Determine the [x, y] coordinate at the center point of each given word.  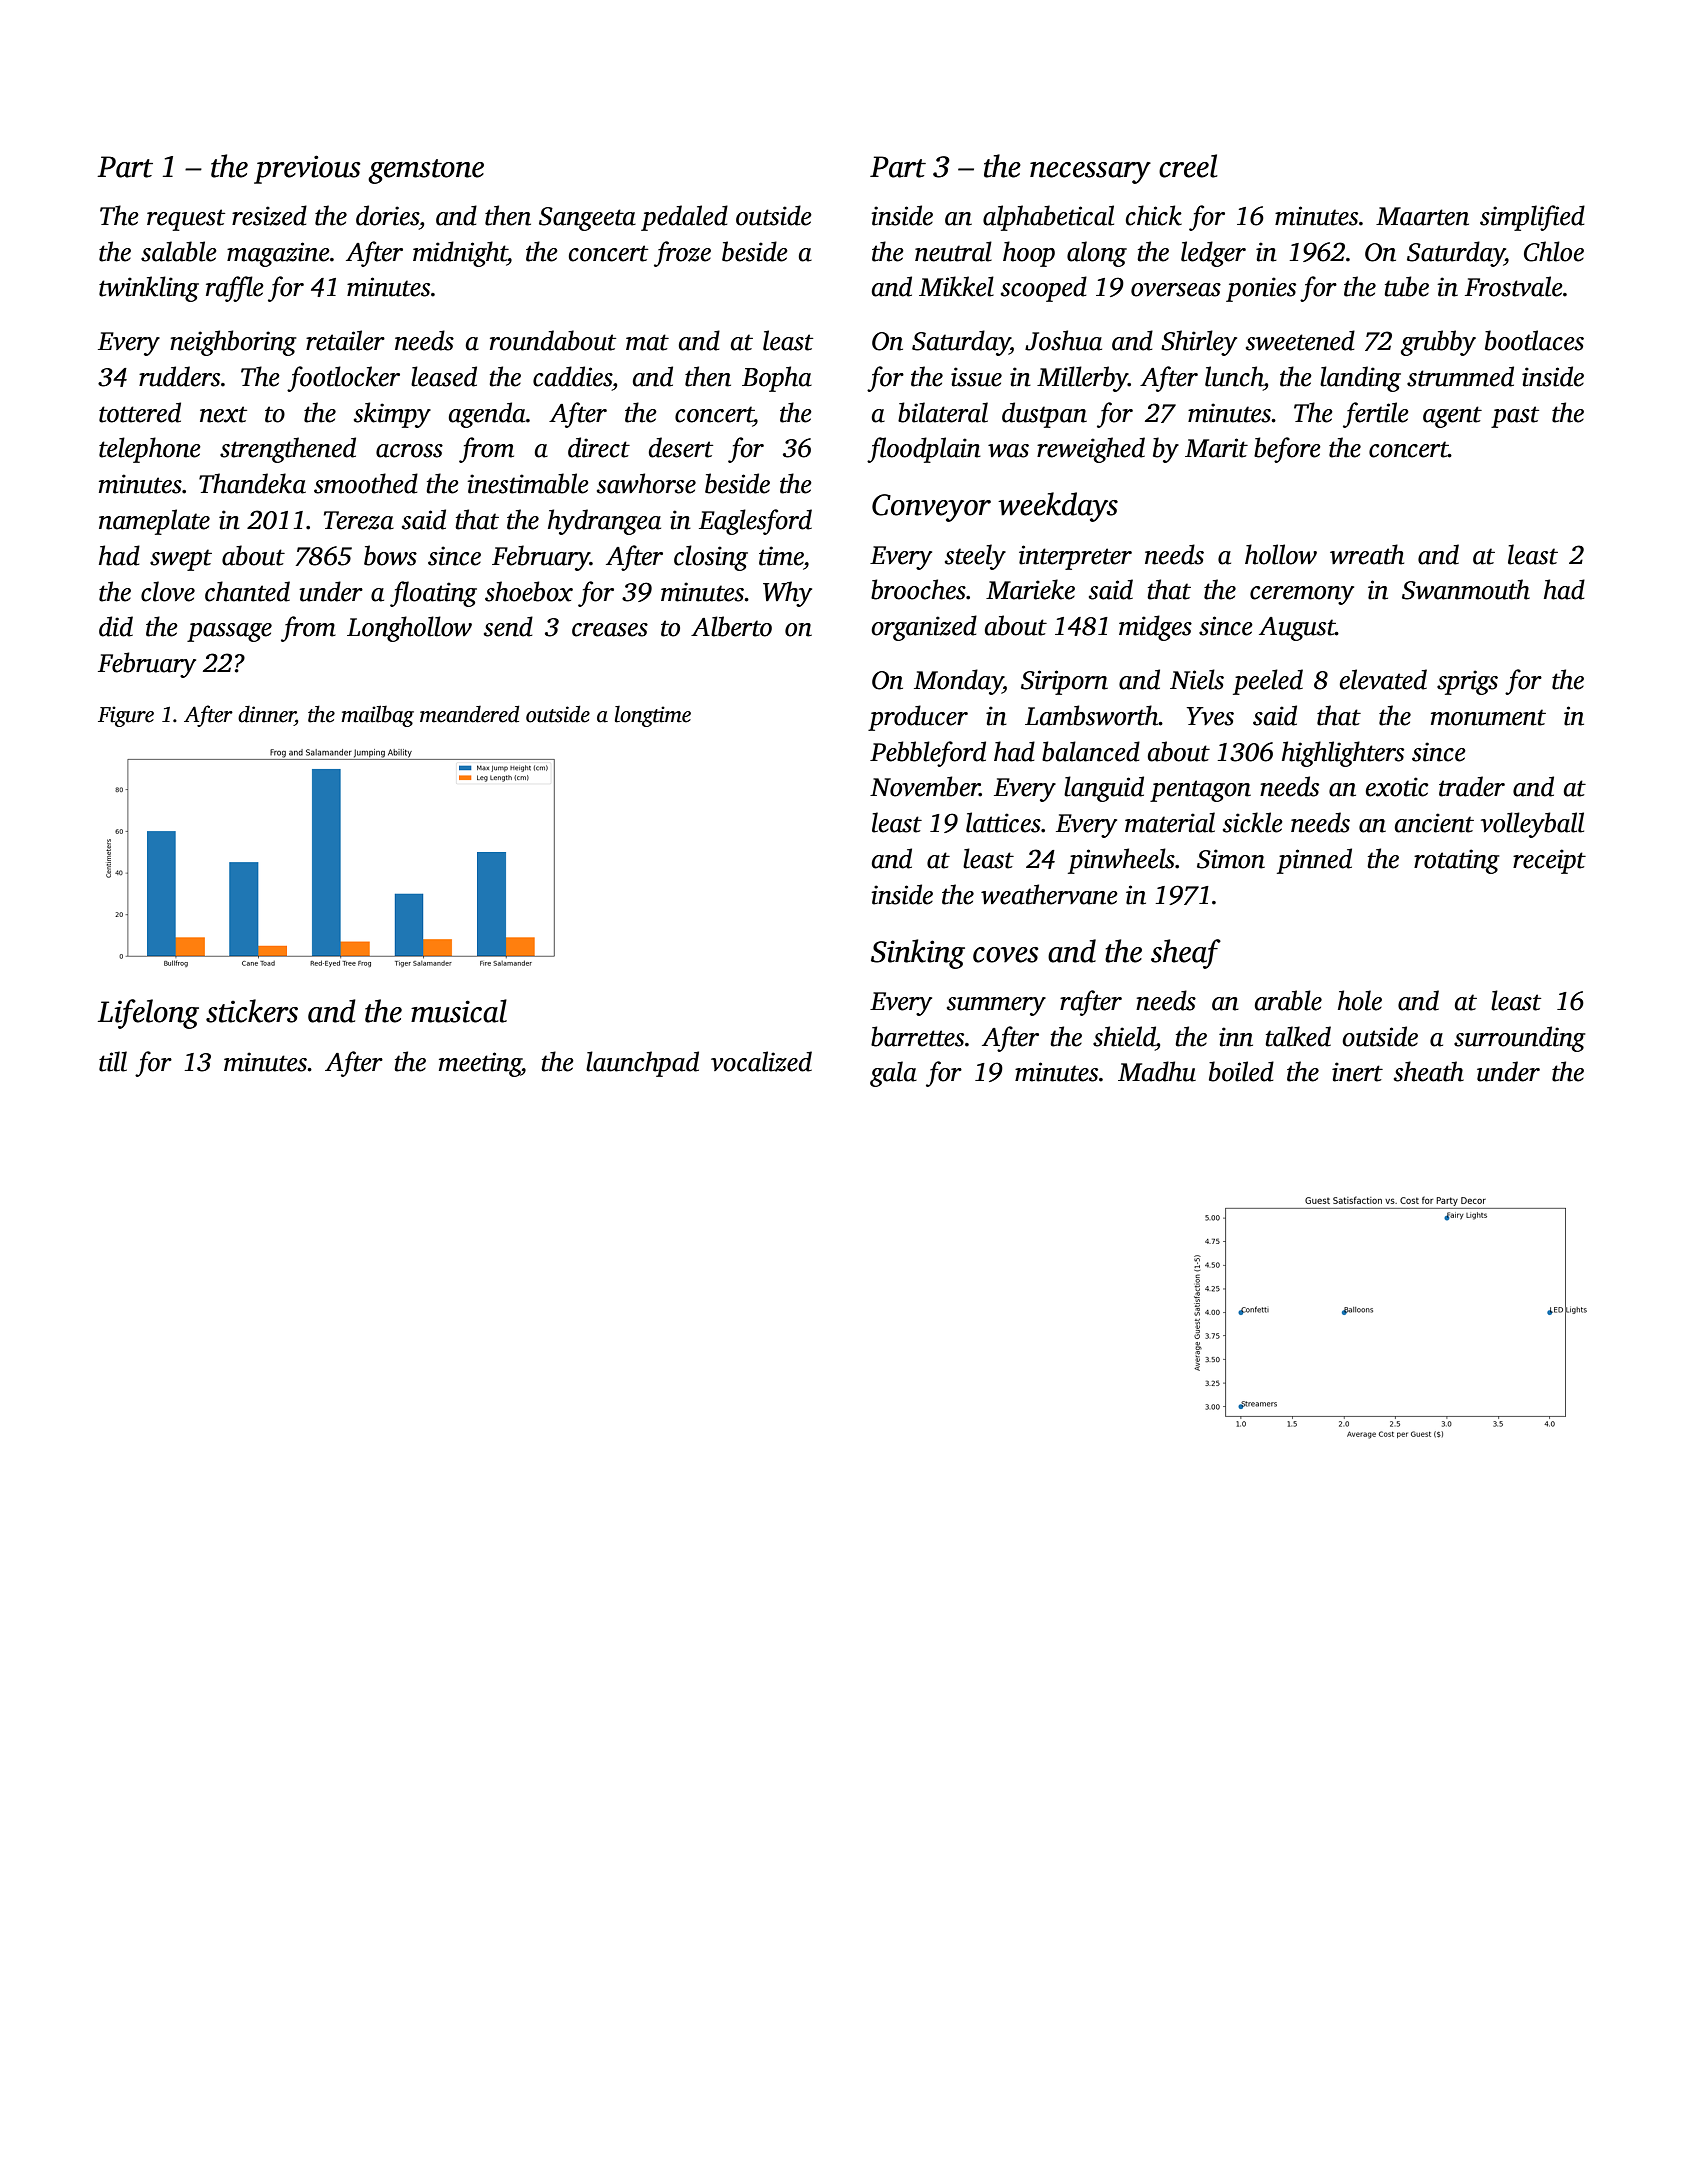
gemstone [426, 171]
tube [1406, 286]
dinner [266, 714]
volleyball [1532, 825]
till [113, 1061]
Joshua [1063, 340]
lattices [1003, 822]
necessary [1090, 173]
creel [1188, 166]
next [223, 414]
